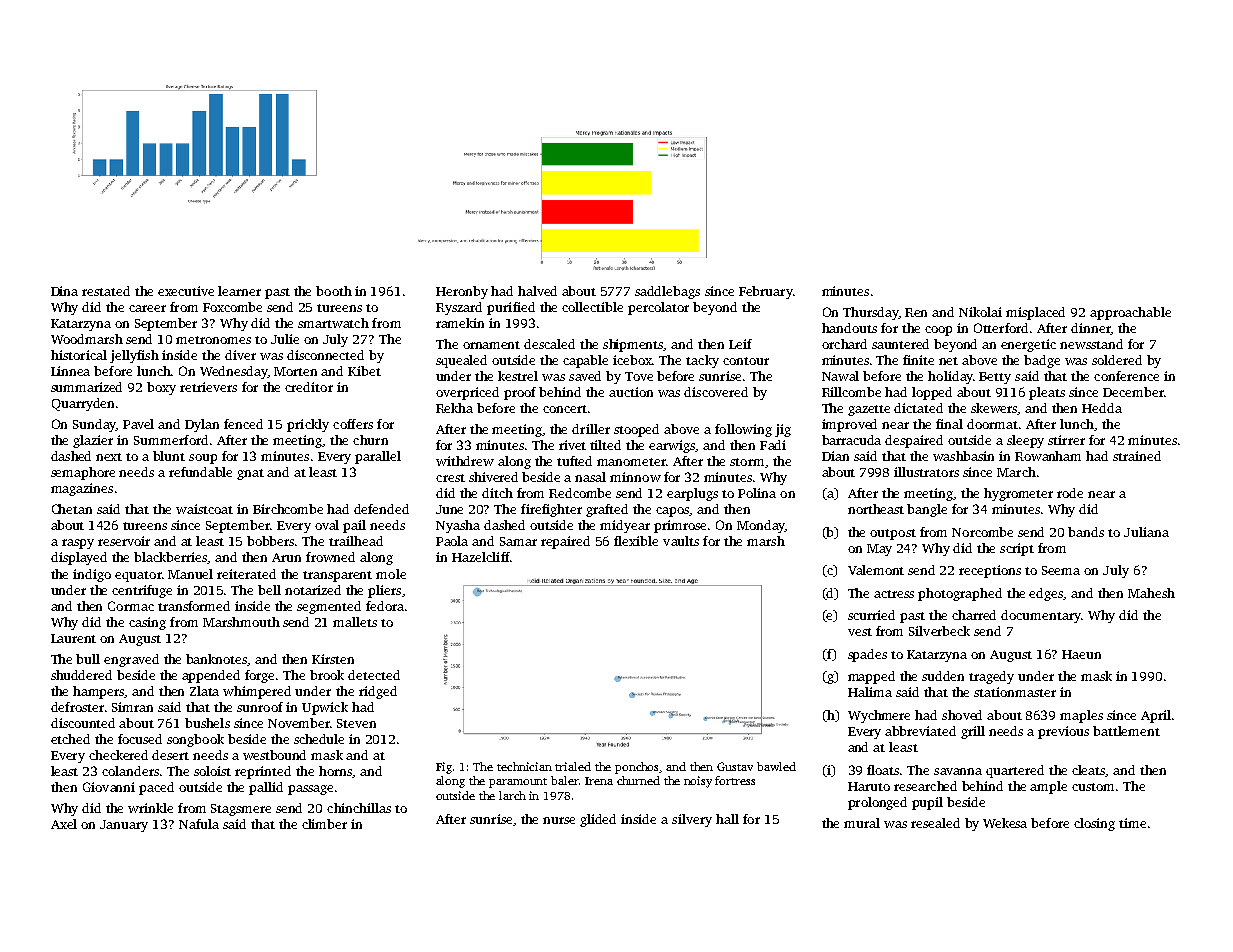 This image has height=952, width=1233. Describe the element at coordinates (667, 292) in the image. I see `saddlebags` at that location.
